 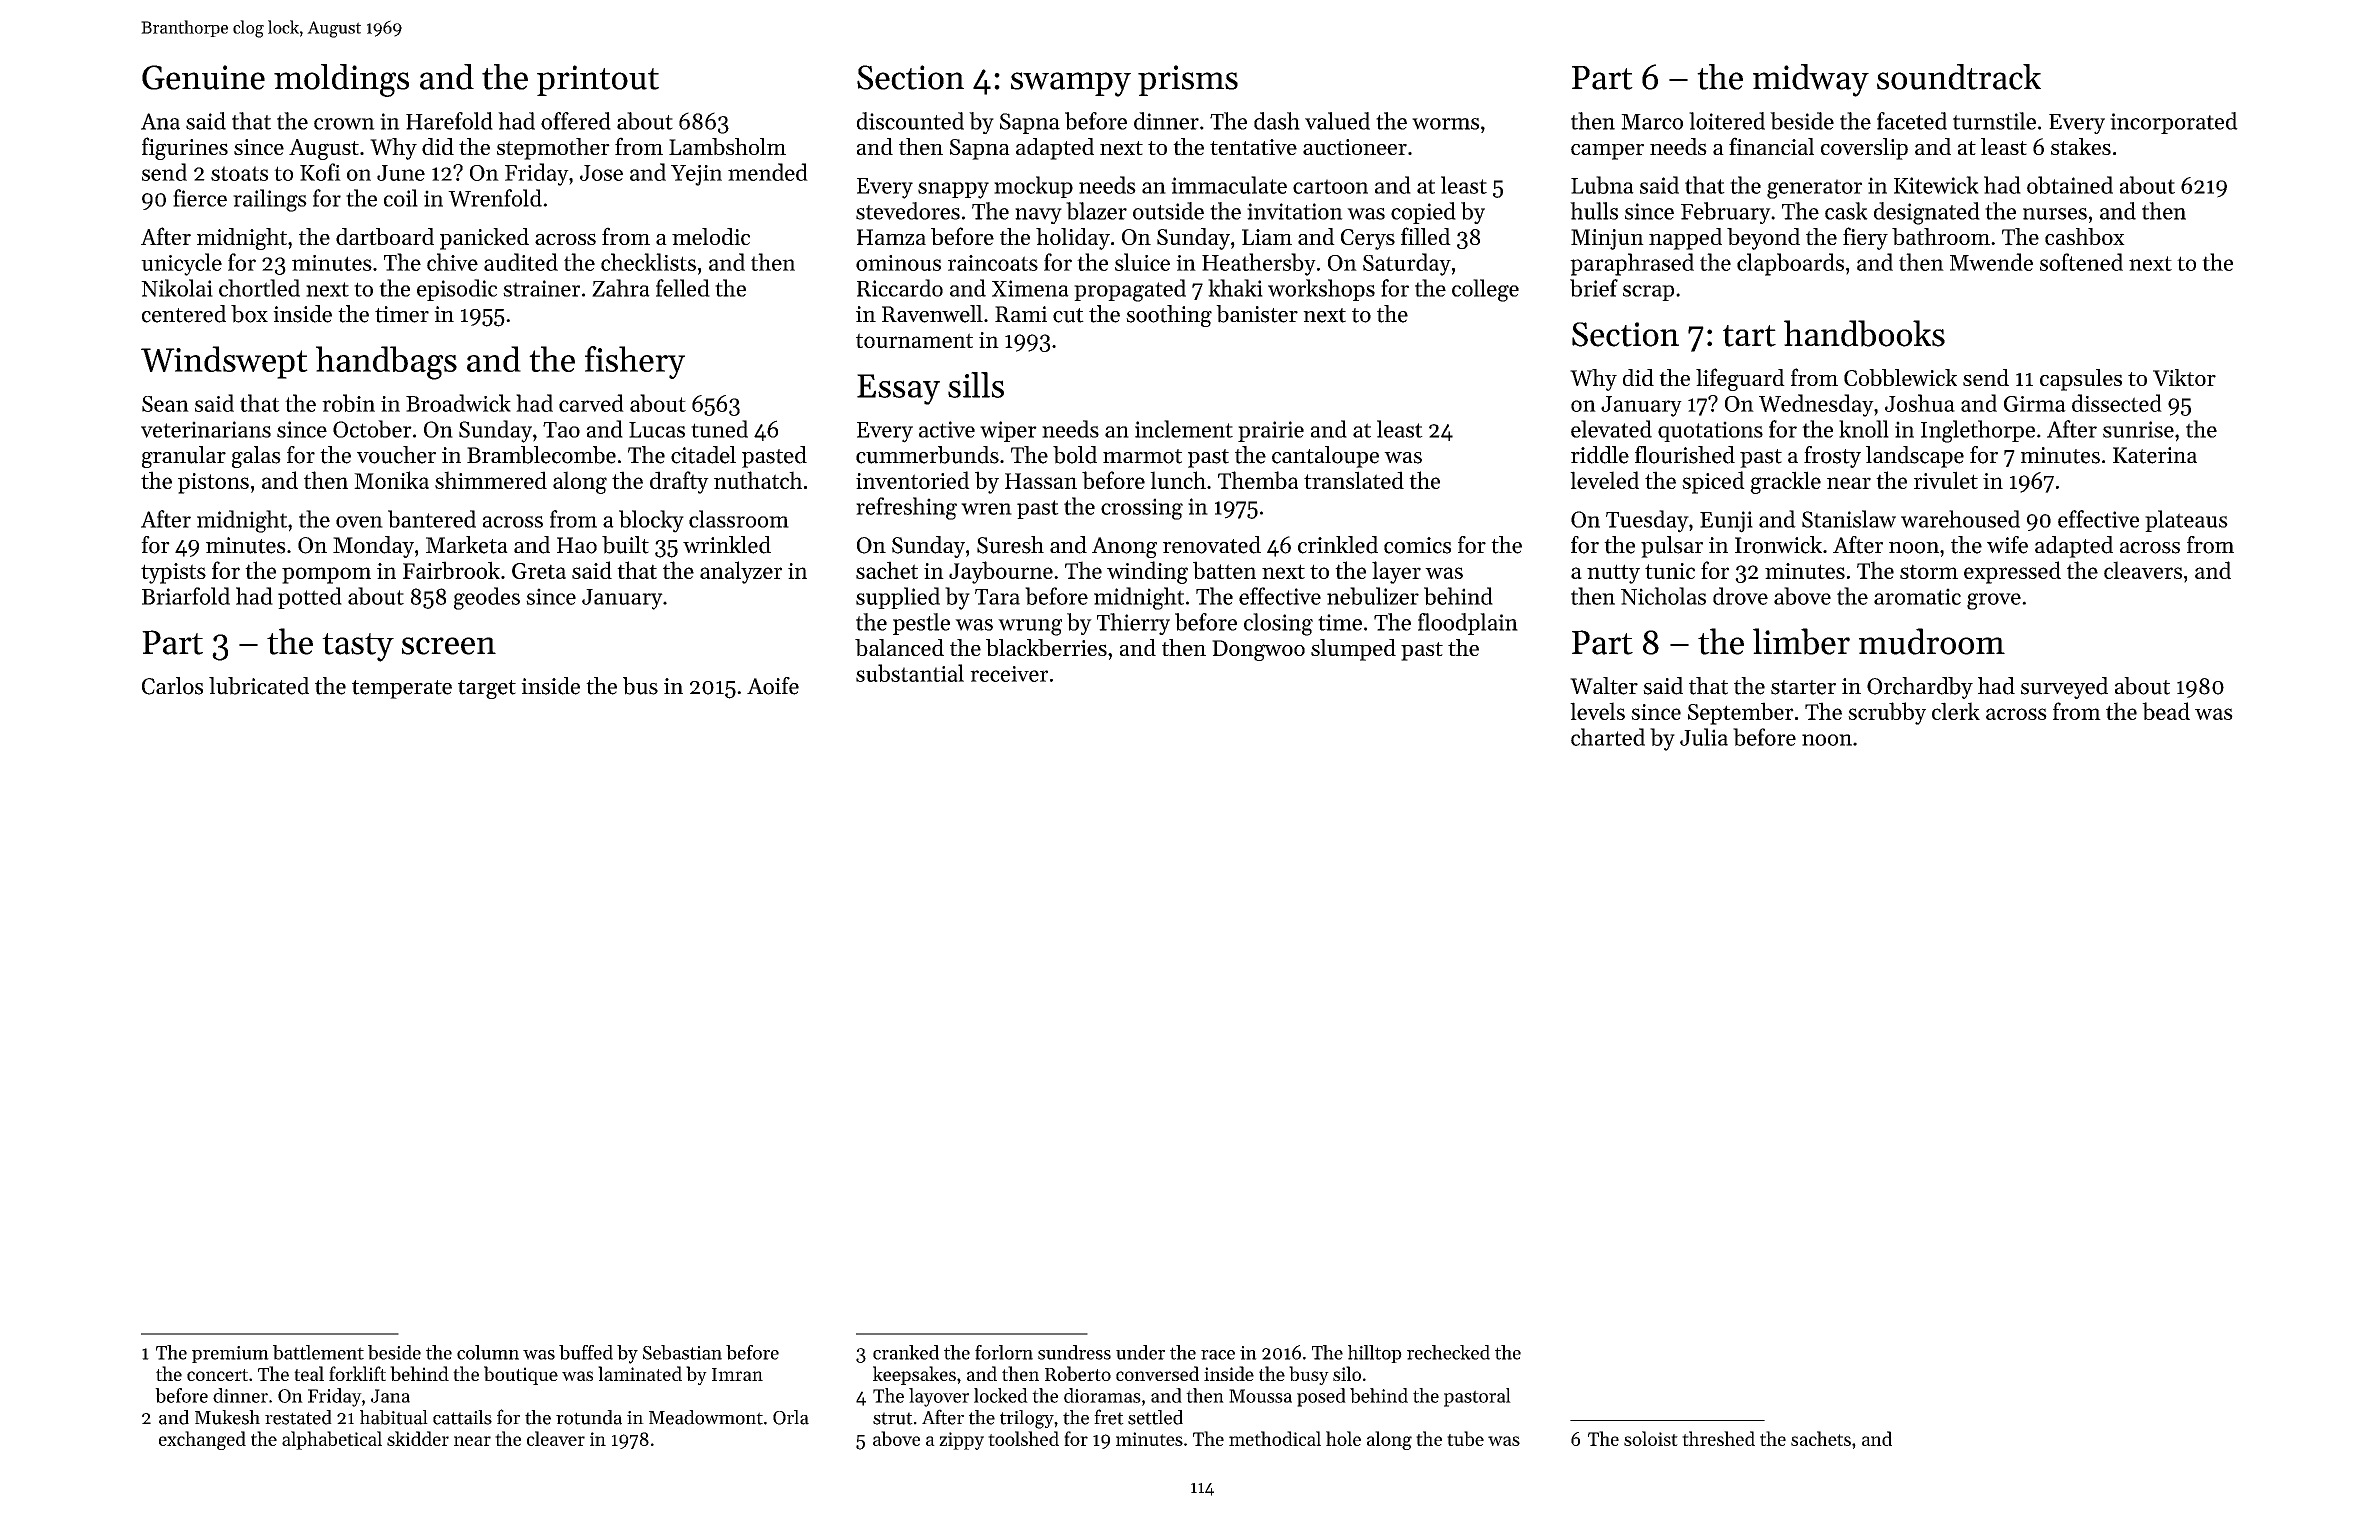 I want to click on crown, so click(x=344, y=124).
